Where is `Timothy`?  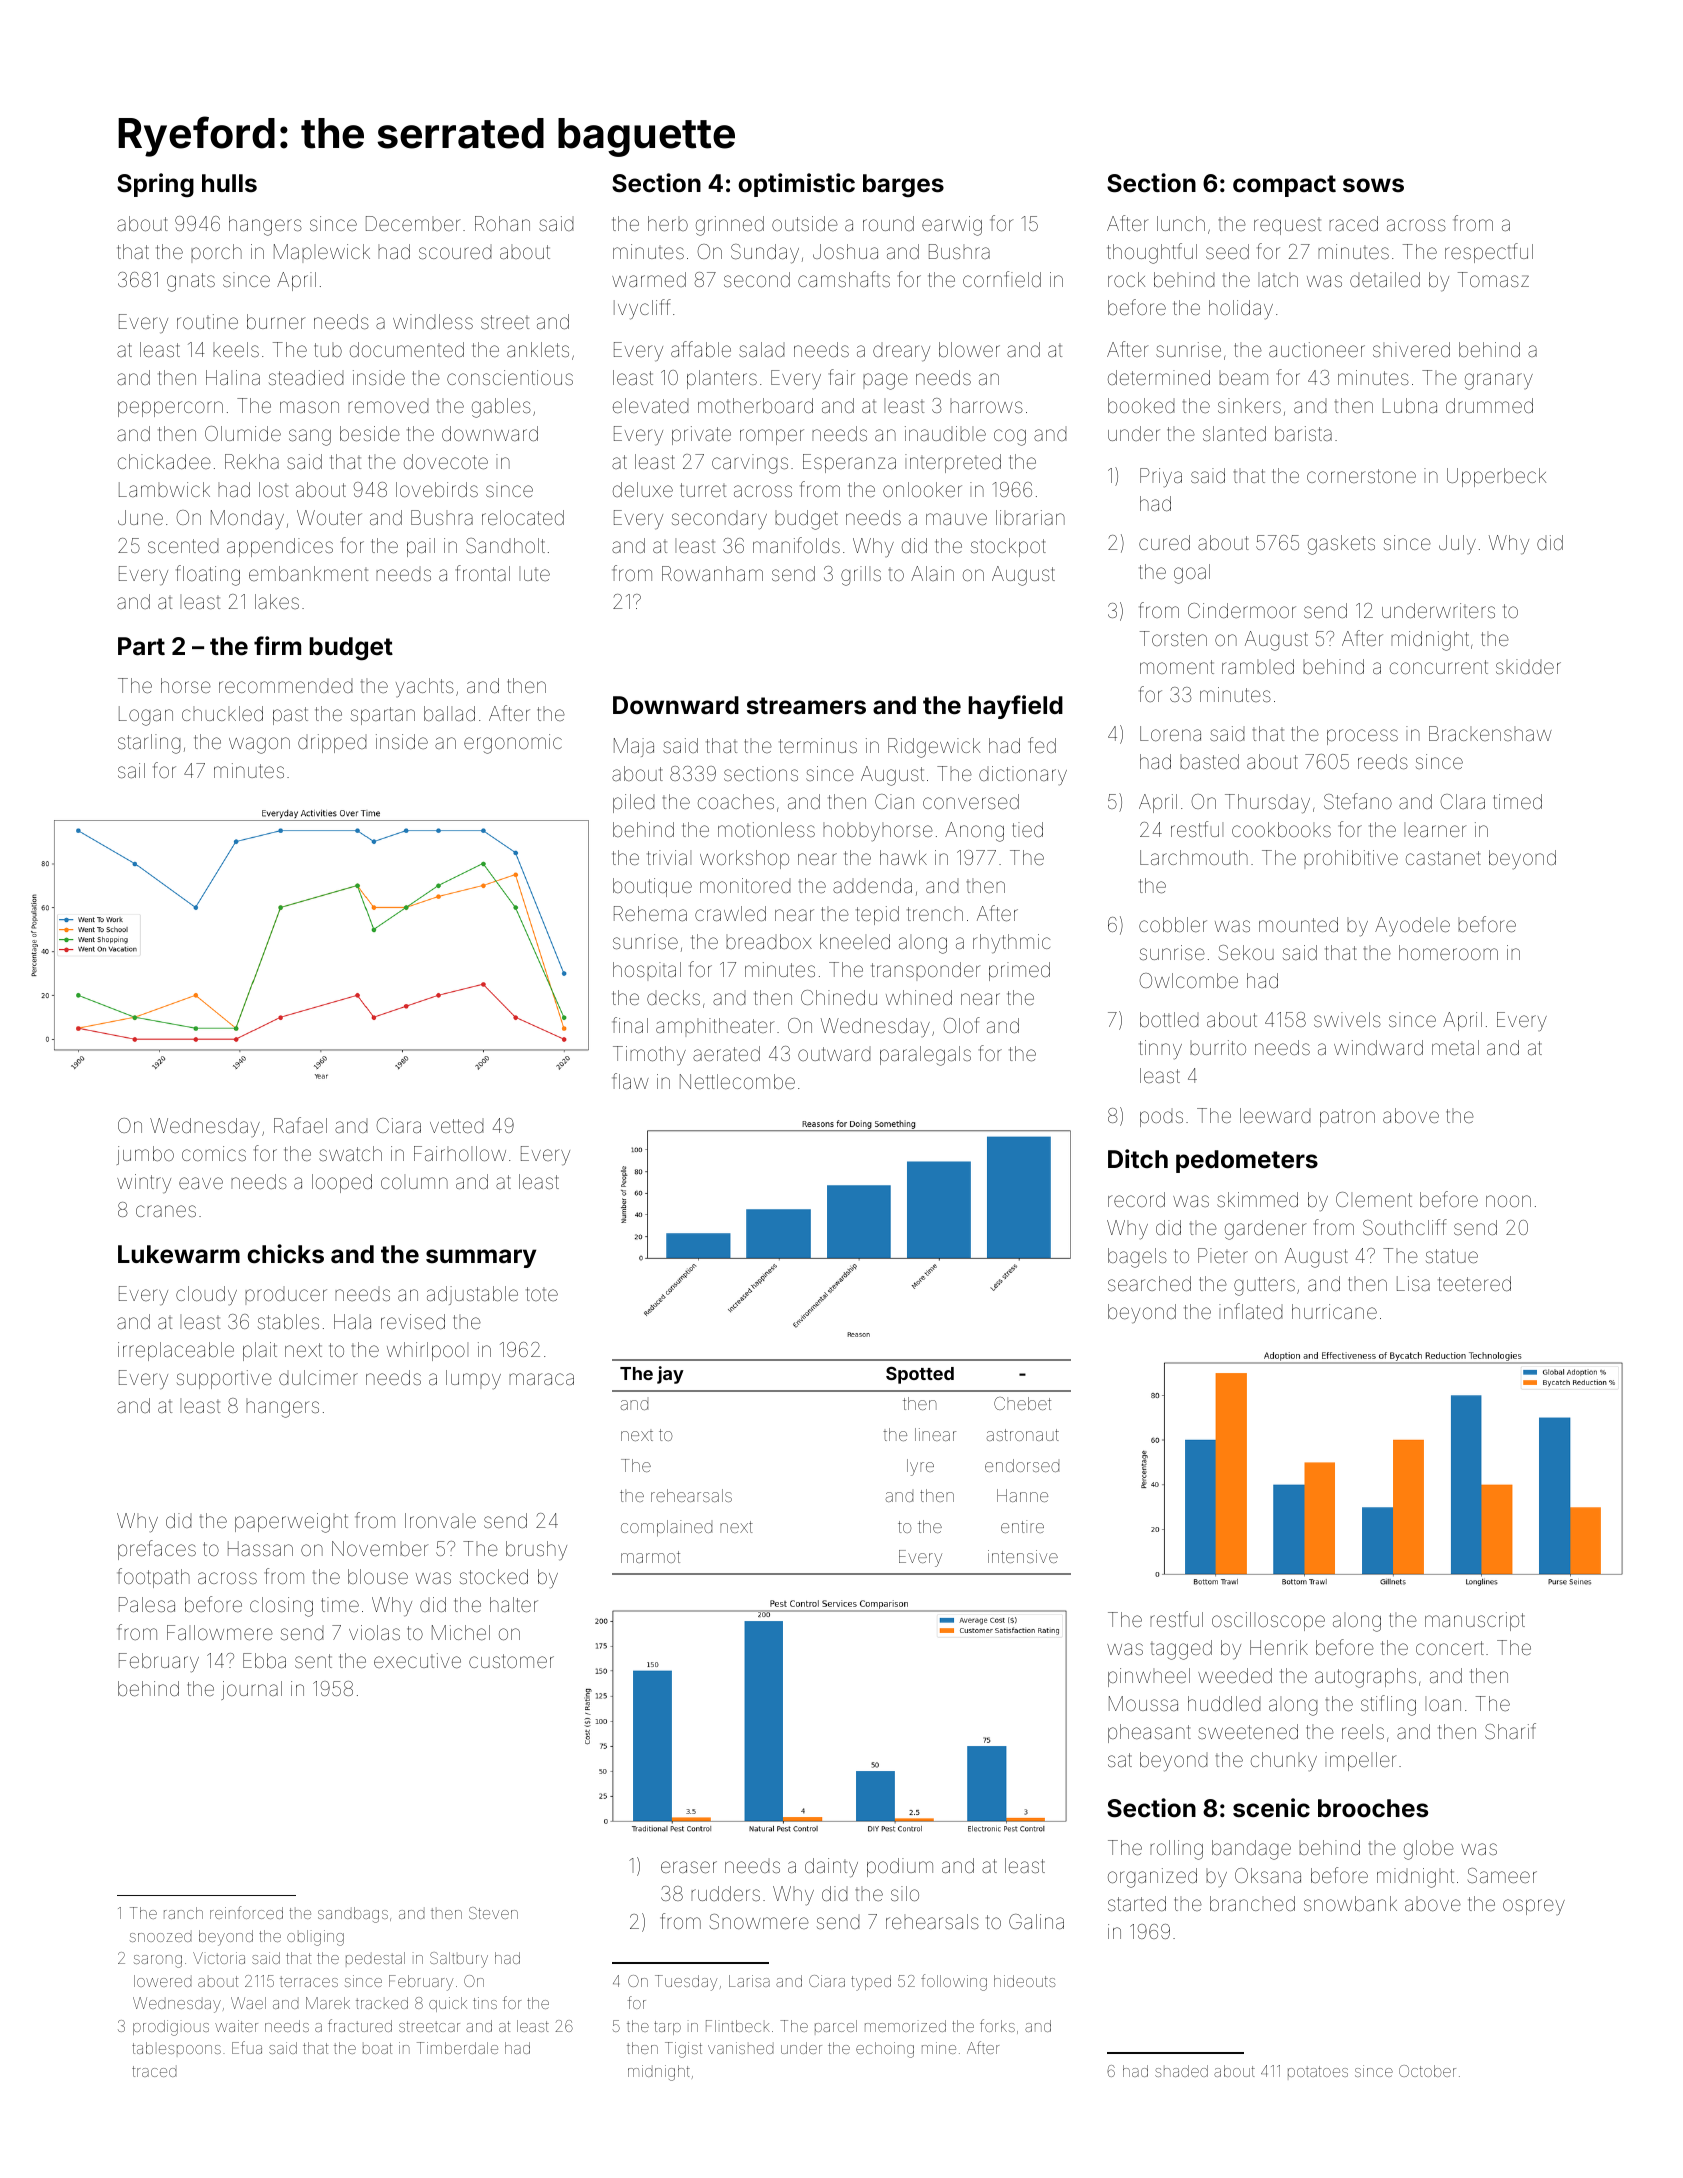 Timothy is located at coordinates (649, 1055).
